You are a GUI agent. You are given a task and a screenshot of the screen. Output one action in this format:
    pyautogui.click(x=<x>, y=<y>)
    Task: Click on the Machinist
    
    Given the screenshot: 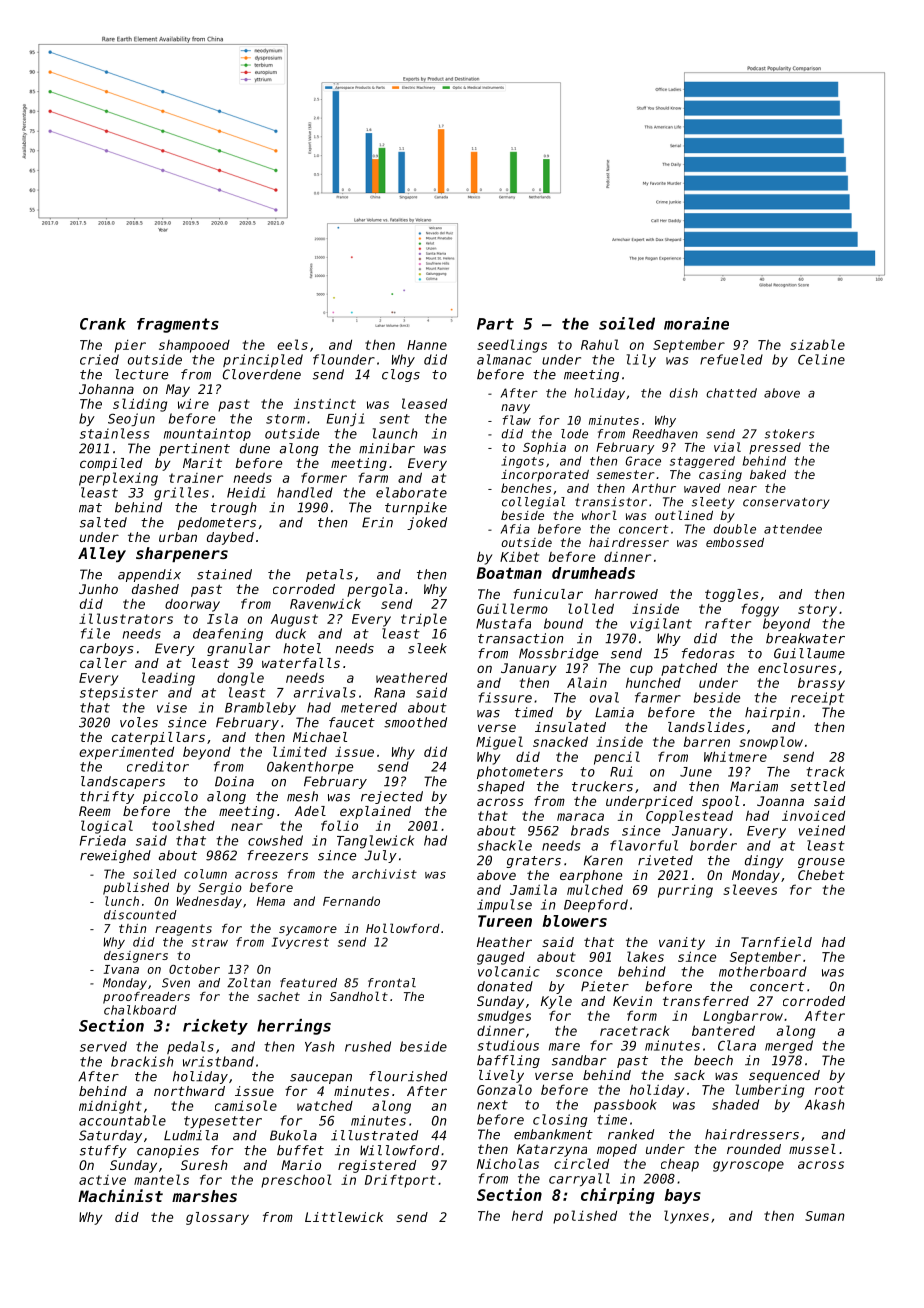 What is the action you would take?
    pyautogui.click(x=120, y=1195)
